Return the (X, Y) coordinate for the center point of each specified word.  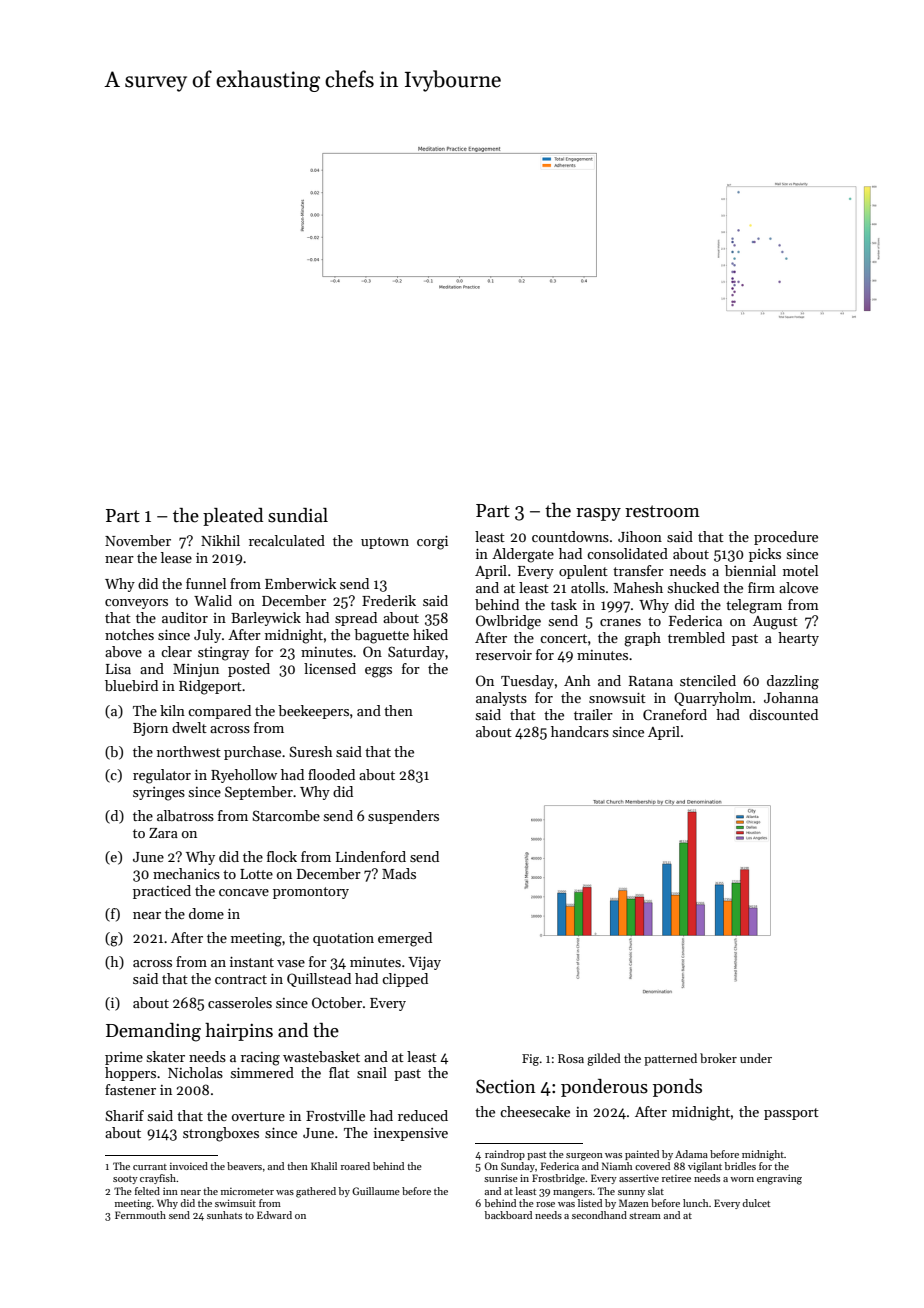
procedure (786, 538)
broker (718, 1058)
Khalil (324, 1166)
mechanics (186, 873)
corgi (432, 543)
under (756, 1058)
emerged (405, 939)
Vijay (424, 963)
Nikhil (220, 540)
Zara (163, 833)
